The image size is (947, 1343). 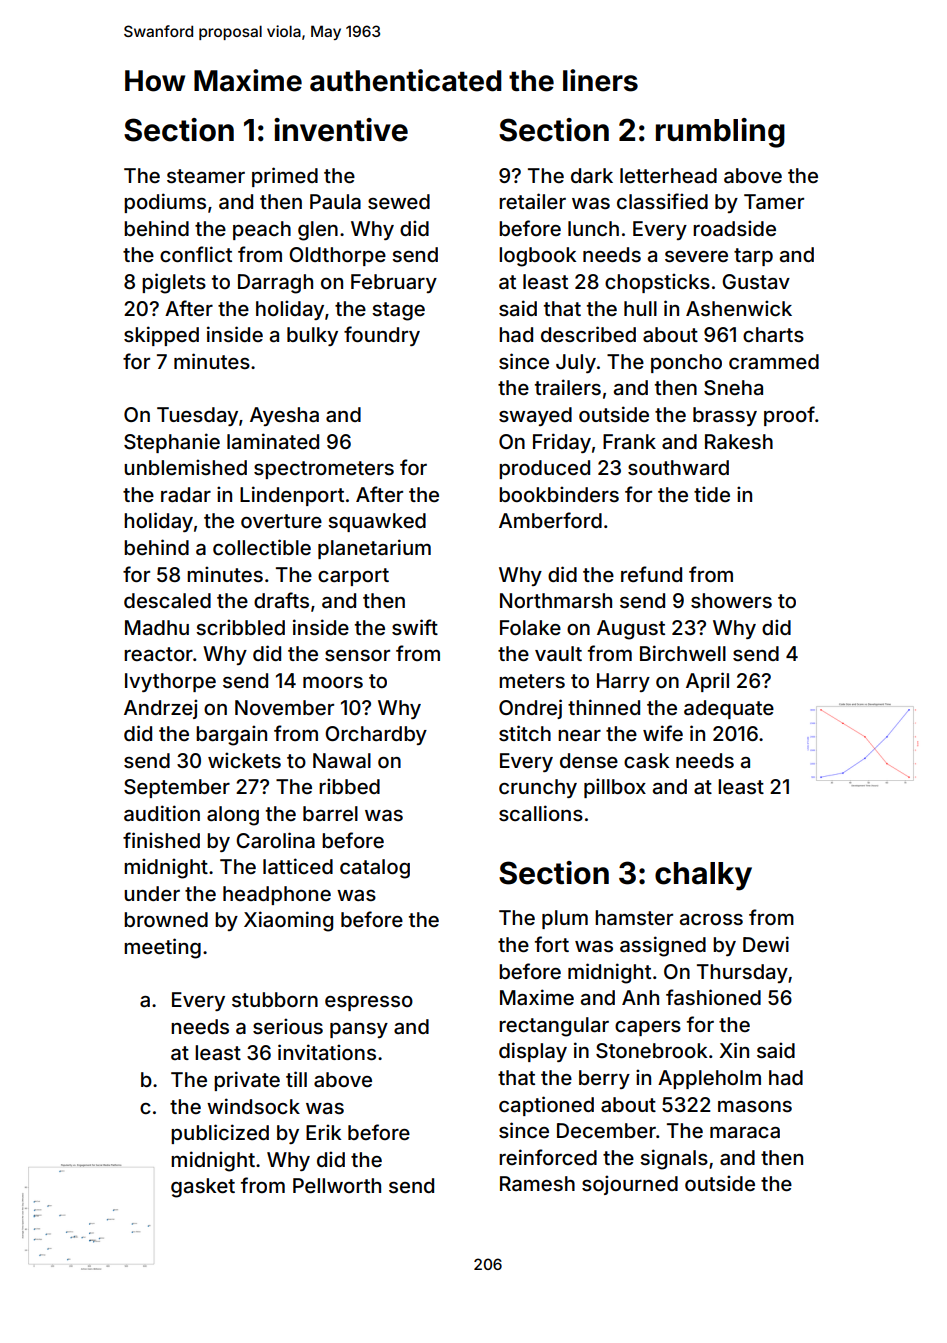 What do you see at coordinates (646, 760) in the page?
I see `cask` at bounding box center [646, 760].
